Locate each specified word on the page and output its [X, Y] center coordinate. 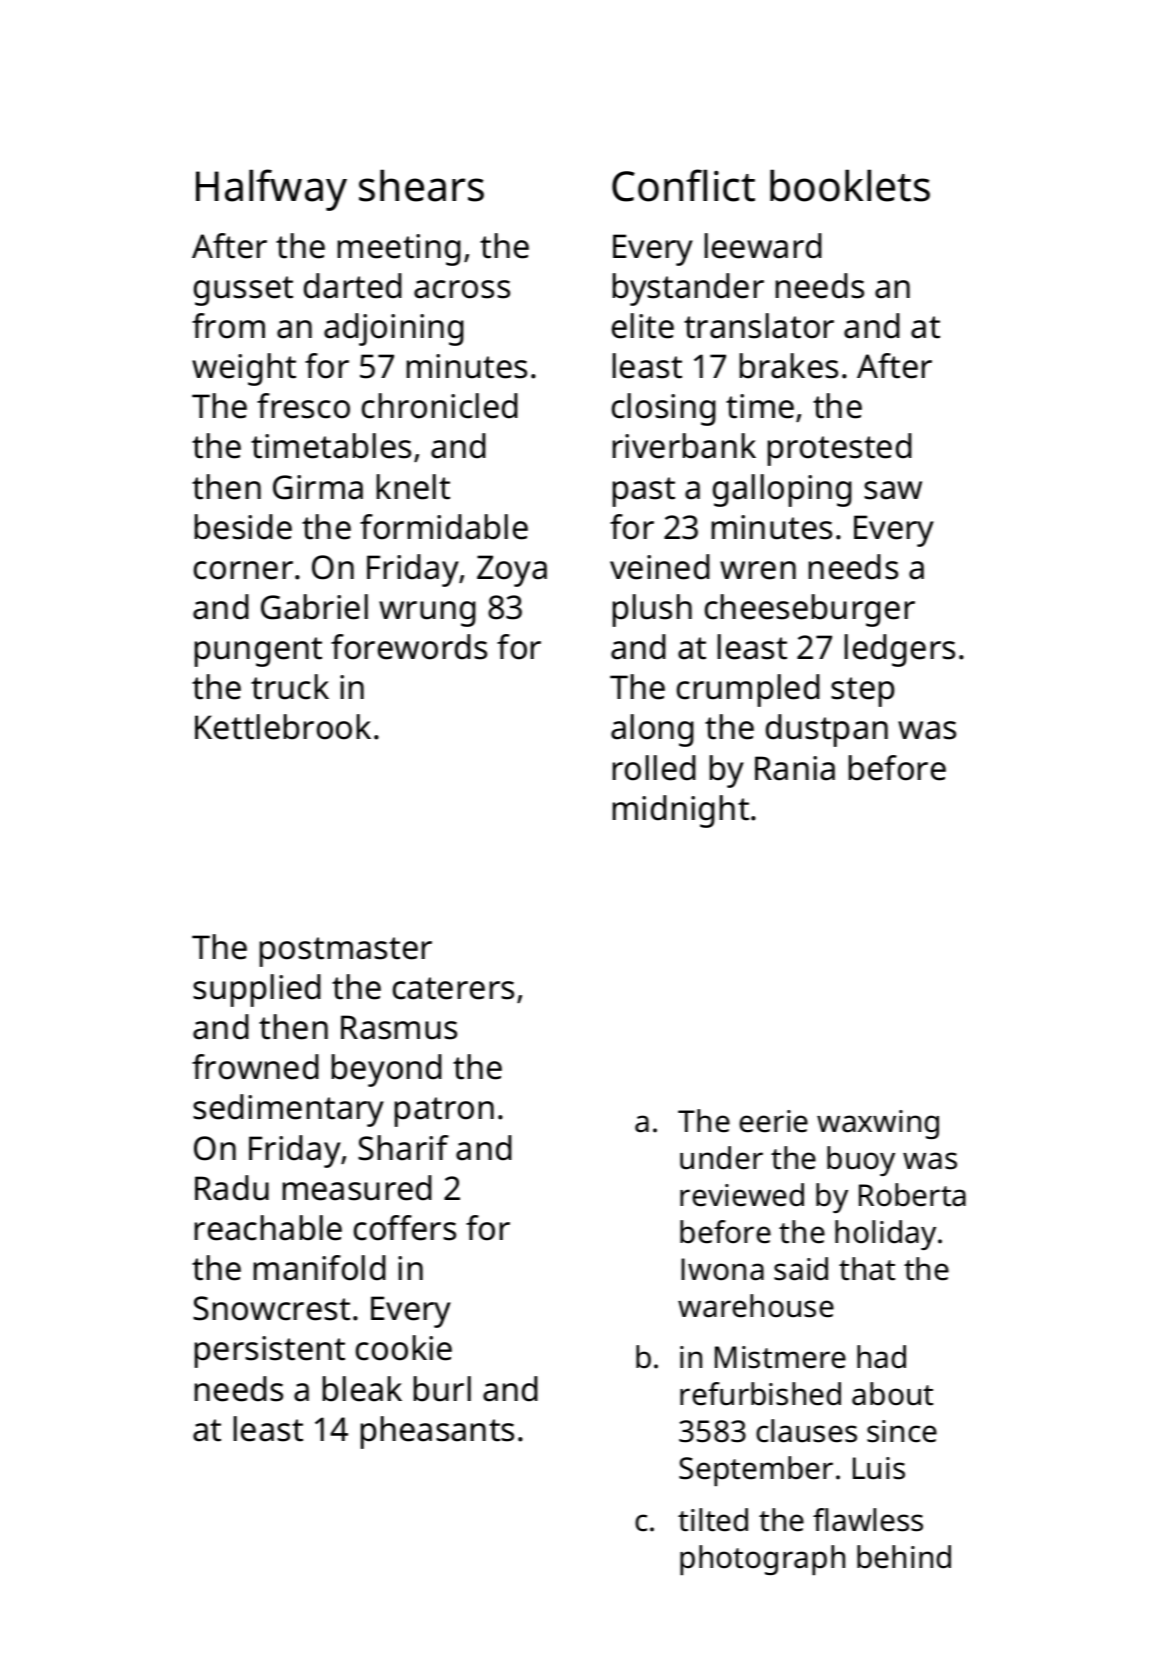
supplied [257, 990]
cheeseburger [810, 610]
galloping [782, 490]
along [652, 730]
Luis [879, 1468]
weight [244, 369]
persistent [270, 1352]
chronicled [440, 406]
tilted [713, 1520]
